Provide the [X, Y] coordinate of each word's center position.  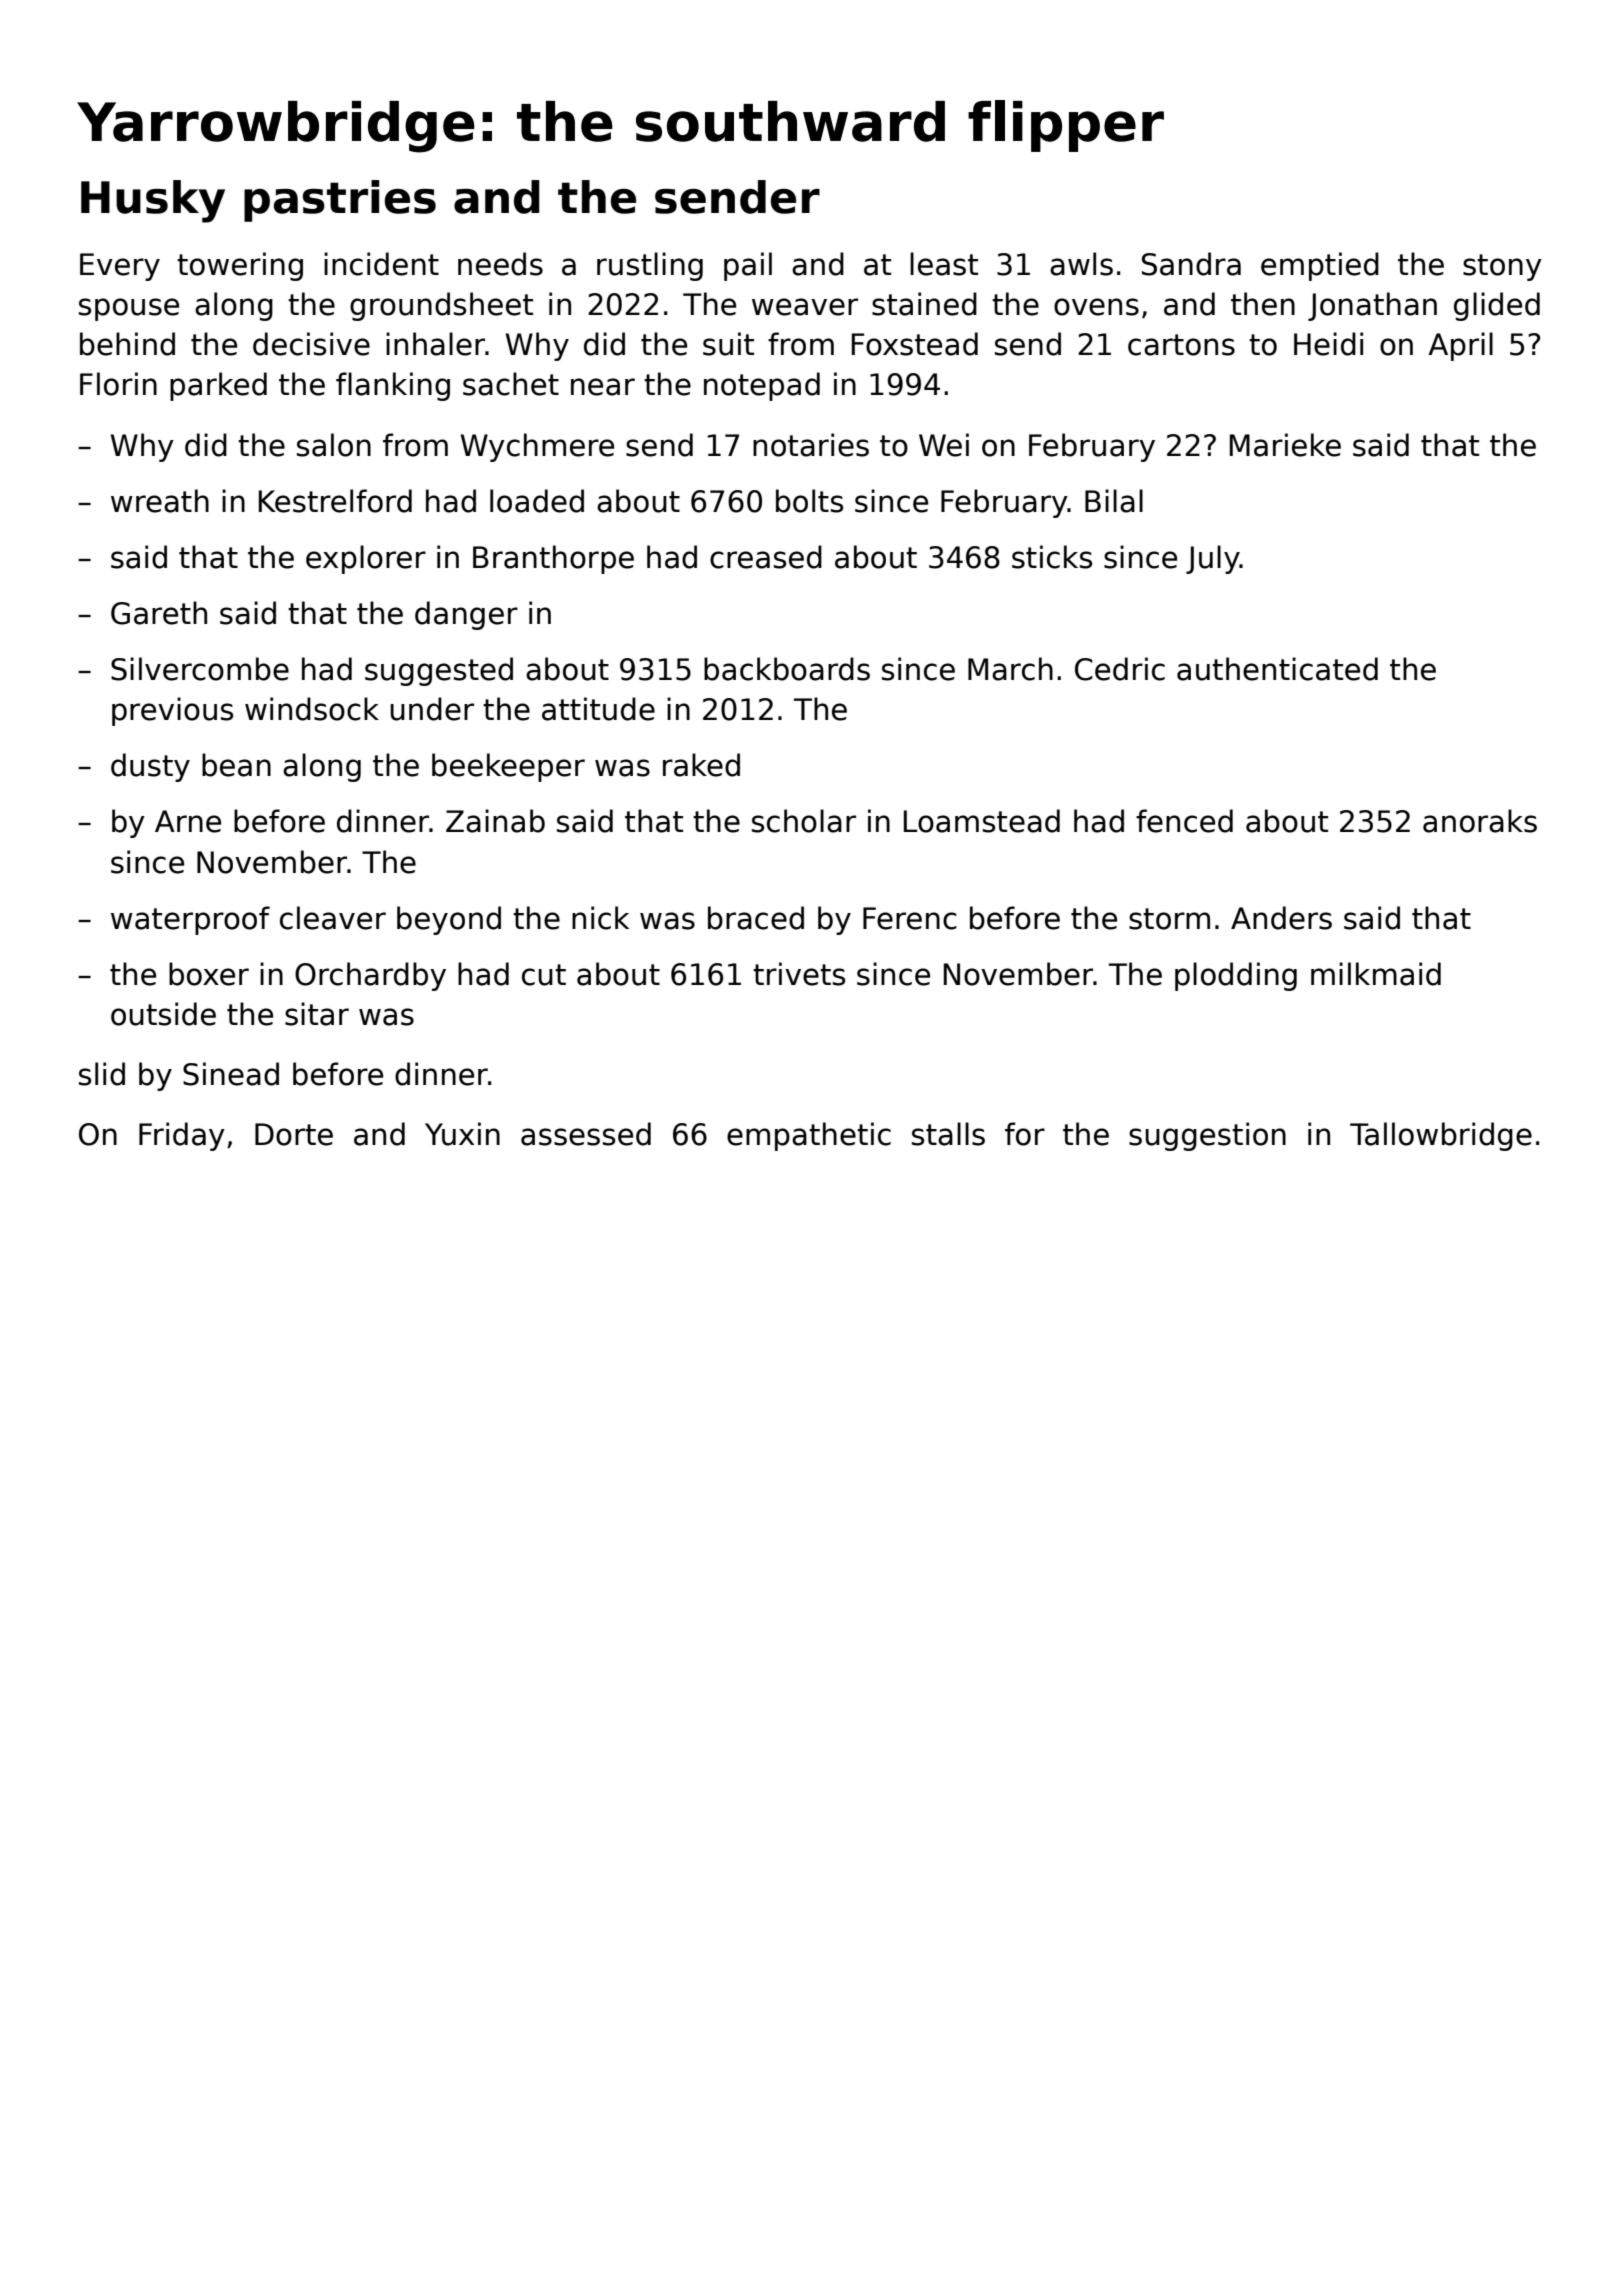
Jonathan [1372, 306]
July [1213, 559]
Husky [153, 201]
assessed [586, 1134]
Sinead [231, 1074]
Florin [118, 384]
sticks [1052, 557]
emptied [1320, 266]
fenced [1184, 821]
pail [748, 266]
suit [728, 344]
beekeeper [508, 767]
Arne [188, 821]
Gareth [159, 613]
